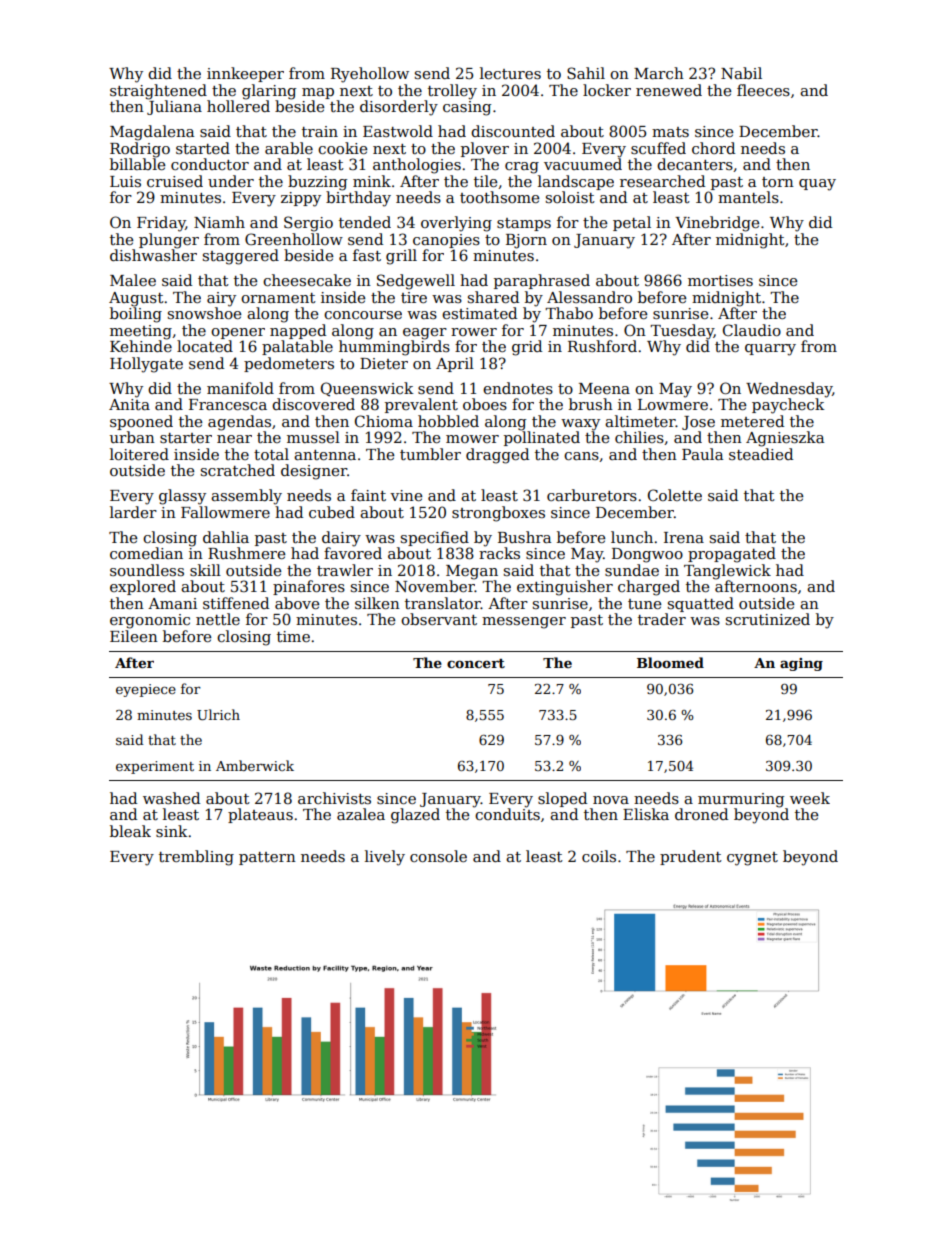  Describe the element at coordinates (727, 572) in the page. I see `Tanglewick` at that location.
